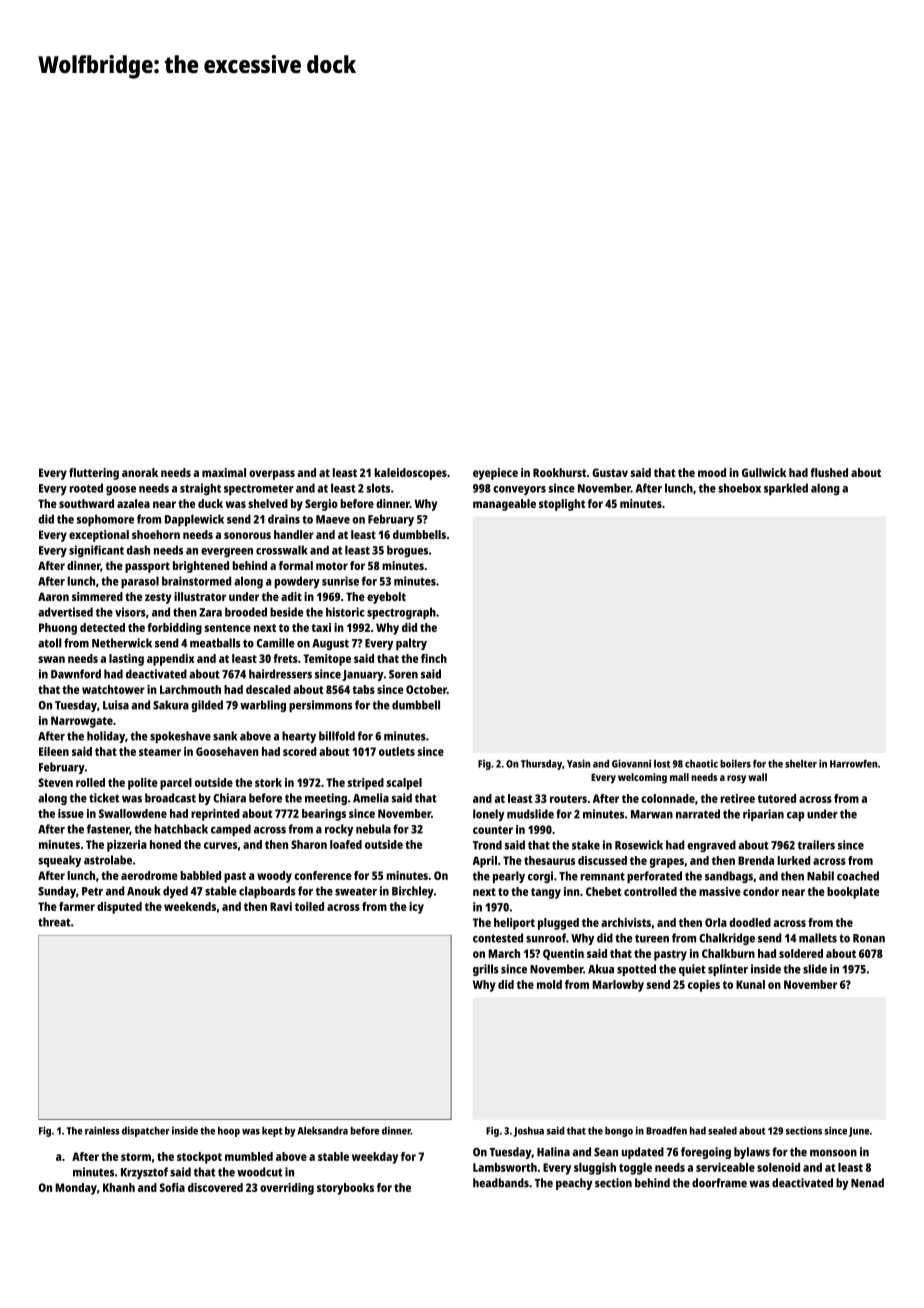 The width and height of the document is (924, 1308). What do you see at coordinates (750, 984) in the document?
I see `Kunal` at bounding box center [750, 984].
